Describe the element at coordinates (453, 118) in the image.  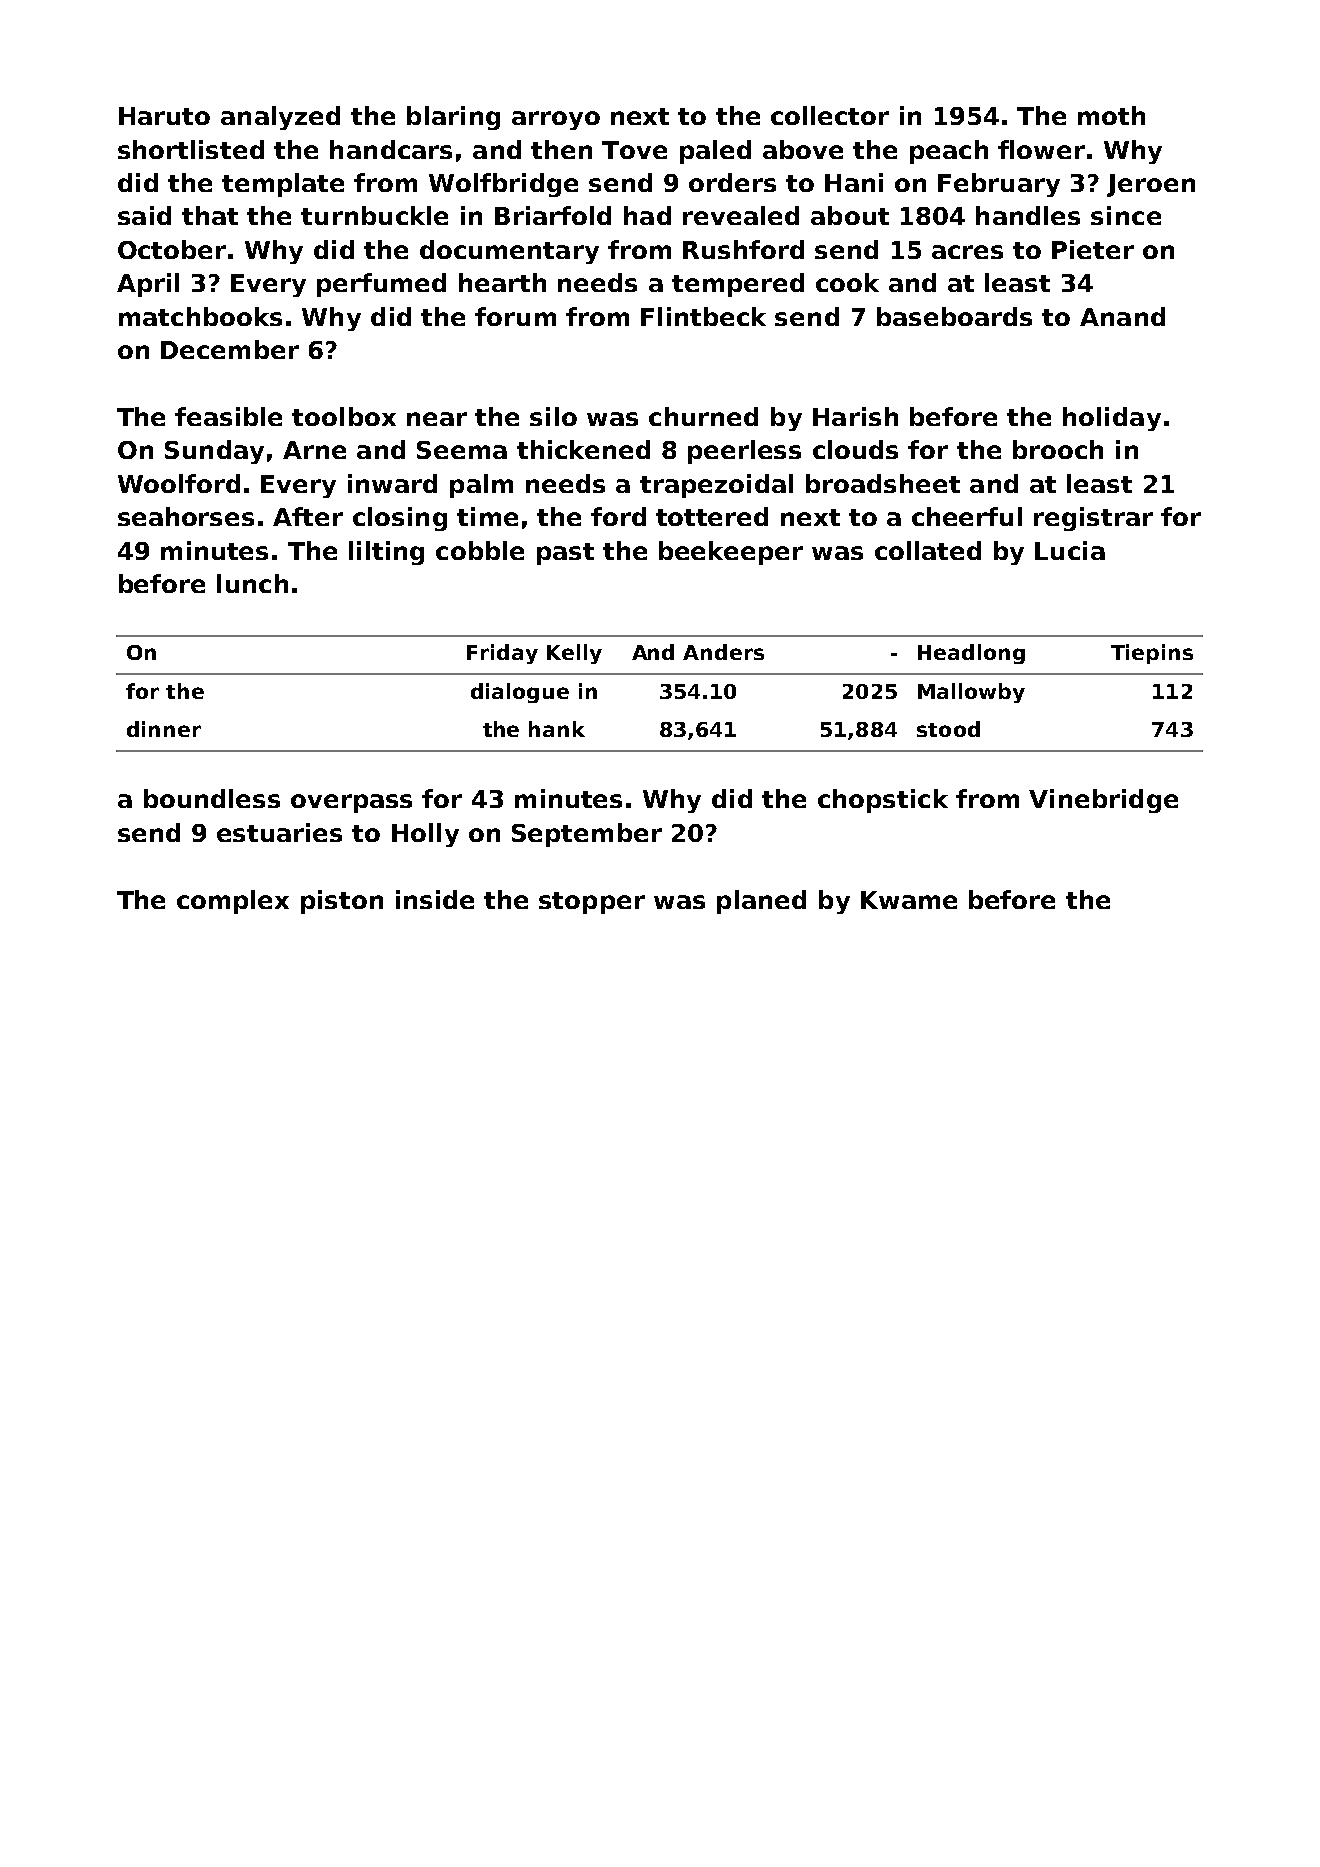
I see `blaring` at that location.
